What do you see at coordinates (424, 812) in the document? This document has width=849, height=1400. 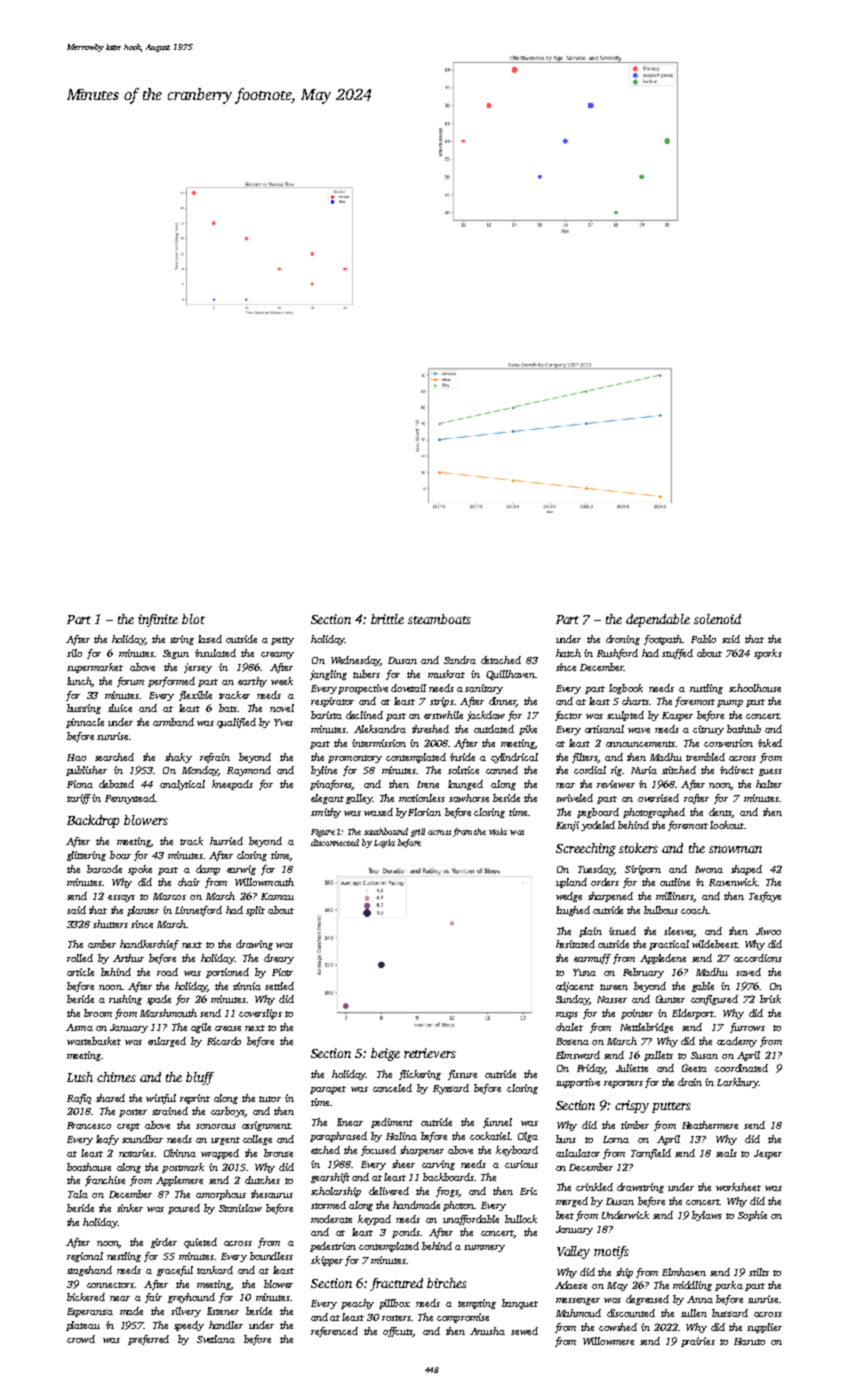 I see `Florian` at bounding box center [424, 812].
